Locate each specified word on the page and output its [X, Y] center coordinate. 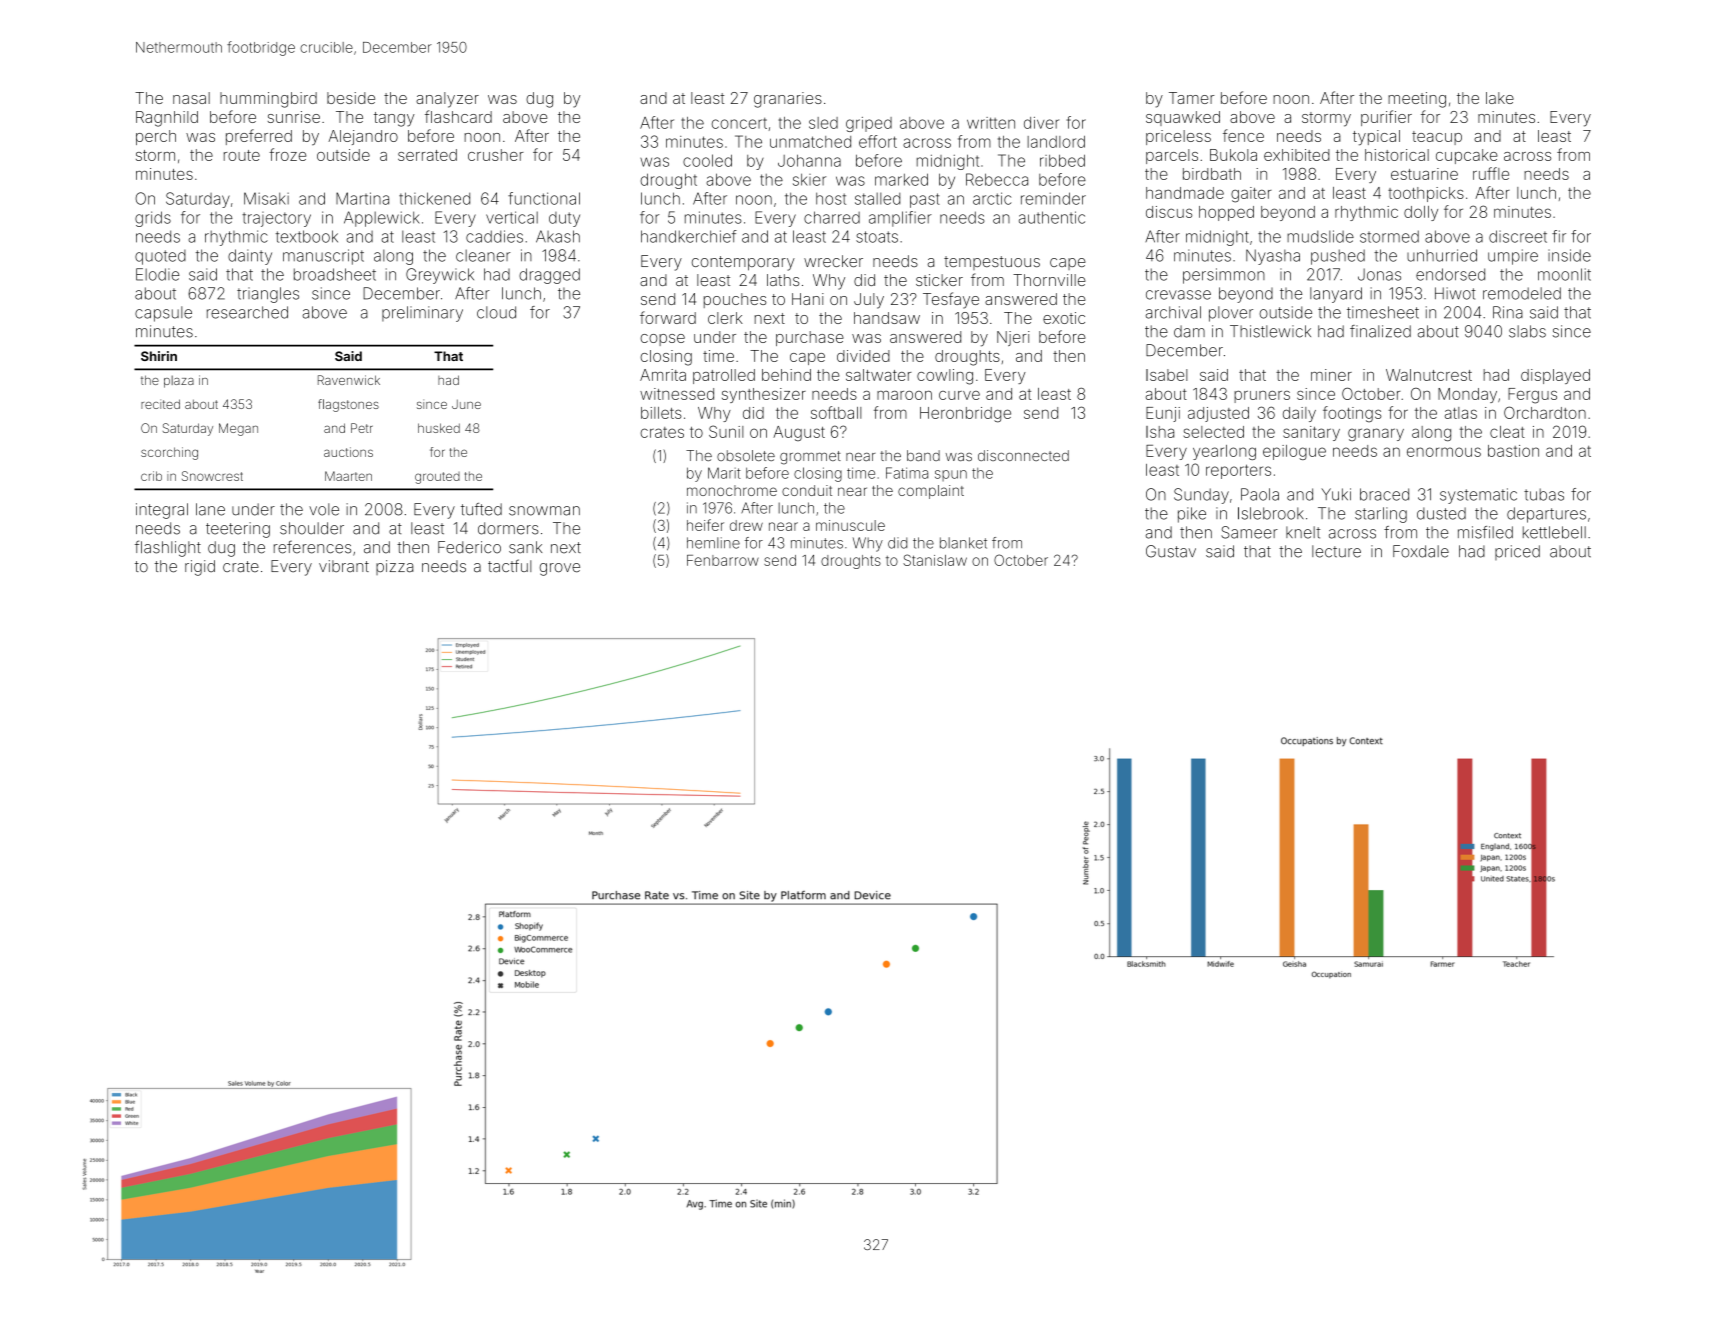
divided [863, 356]
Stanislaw [935, 560]
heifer [705, 525]
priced [1517, 552]
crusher [496, 155]
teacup [1437, 138]
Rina [1508, 312]
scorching [169, 453]
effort [878, 141]
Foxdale [1421, 551]
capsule [163, 314]
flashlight [168, 548]
